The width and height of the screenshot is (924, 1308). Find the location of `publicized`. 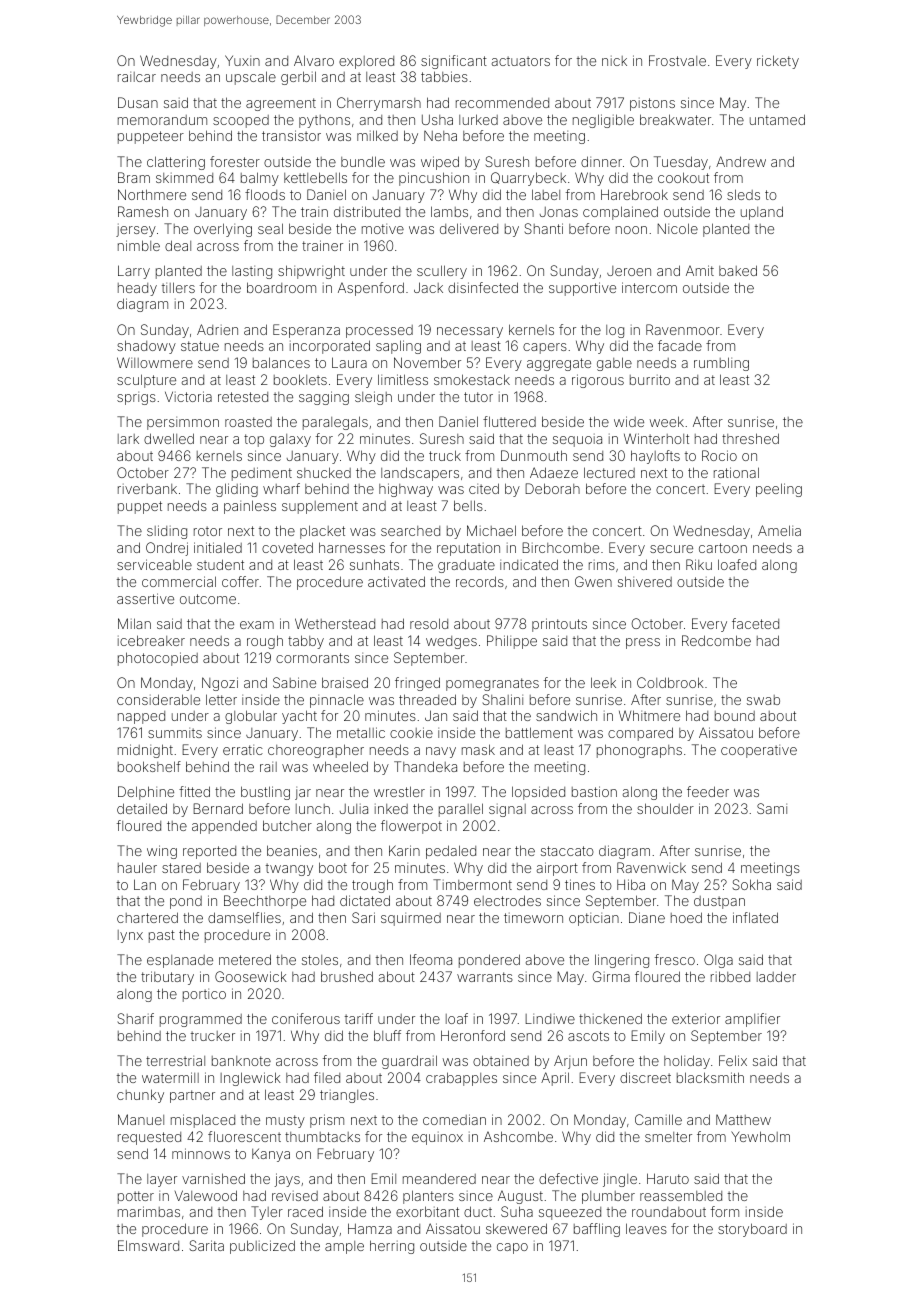

publicized is located at coordinates (262, 1247).
